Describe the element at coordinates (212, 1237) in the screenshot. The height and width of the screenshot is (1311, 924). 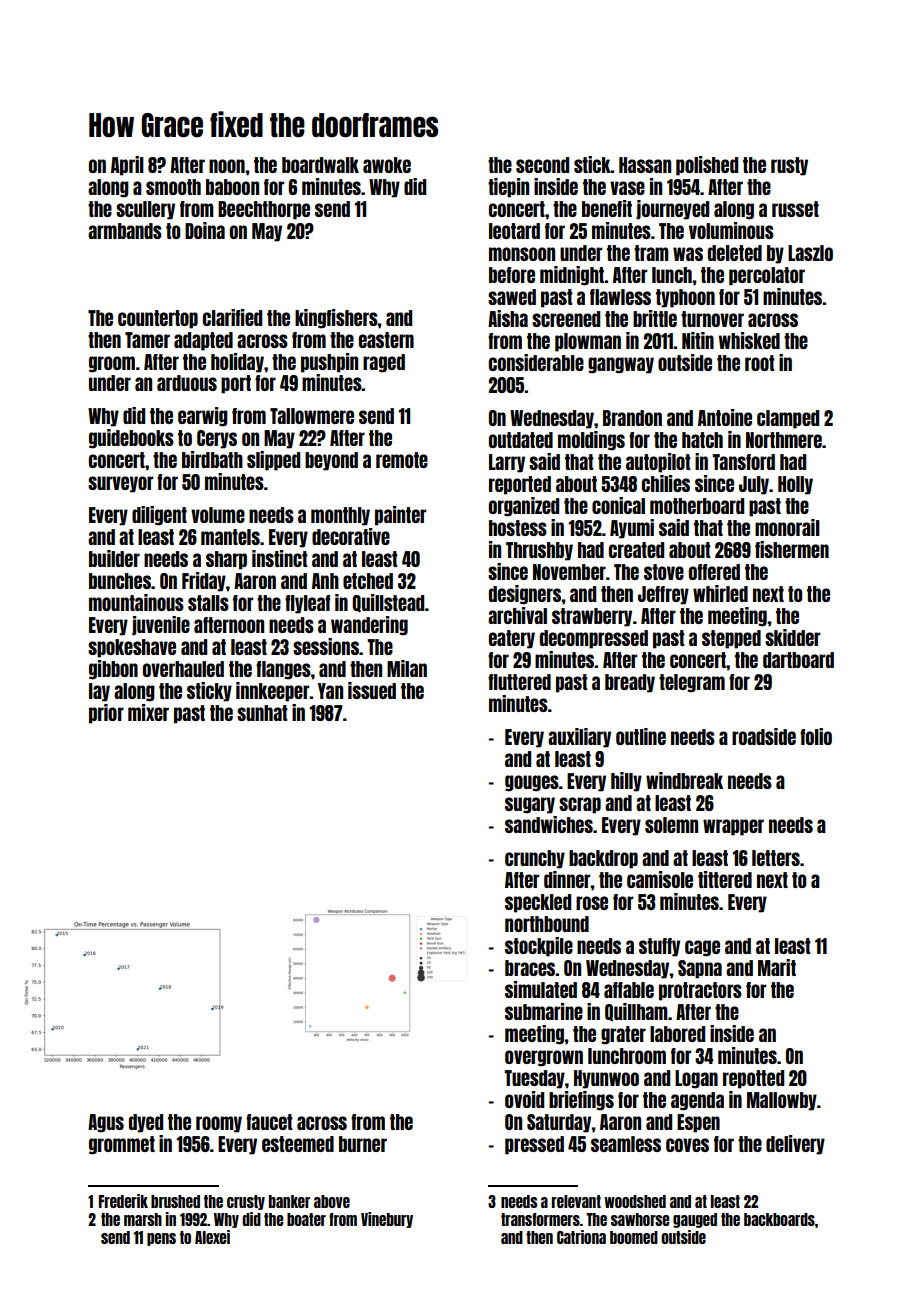
I see `Alexei` at that location.
